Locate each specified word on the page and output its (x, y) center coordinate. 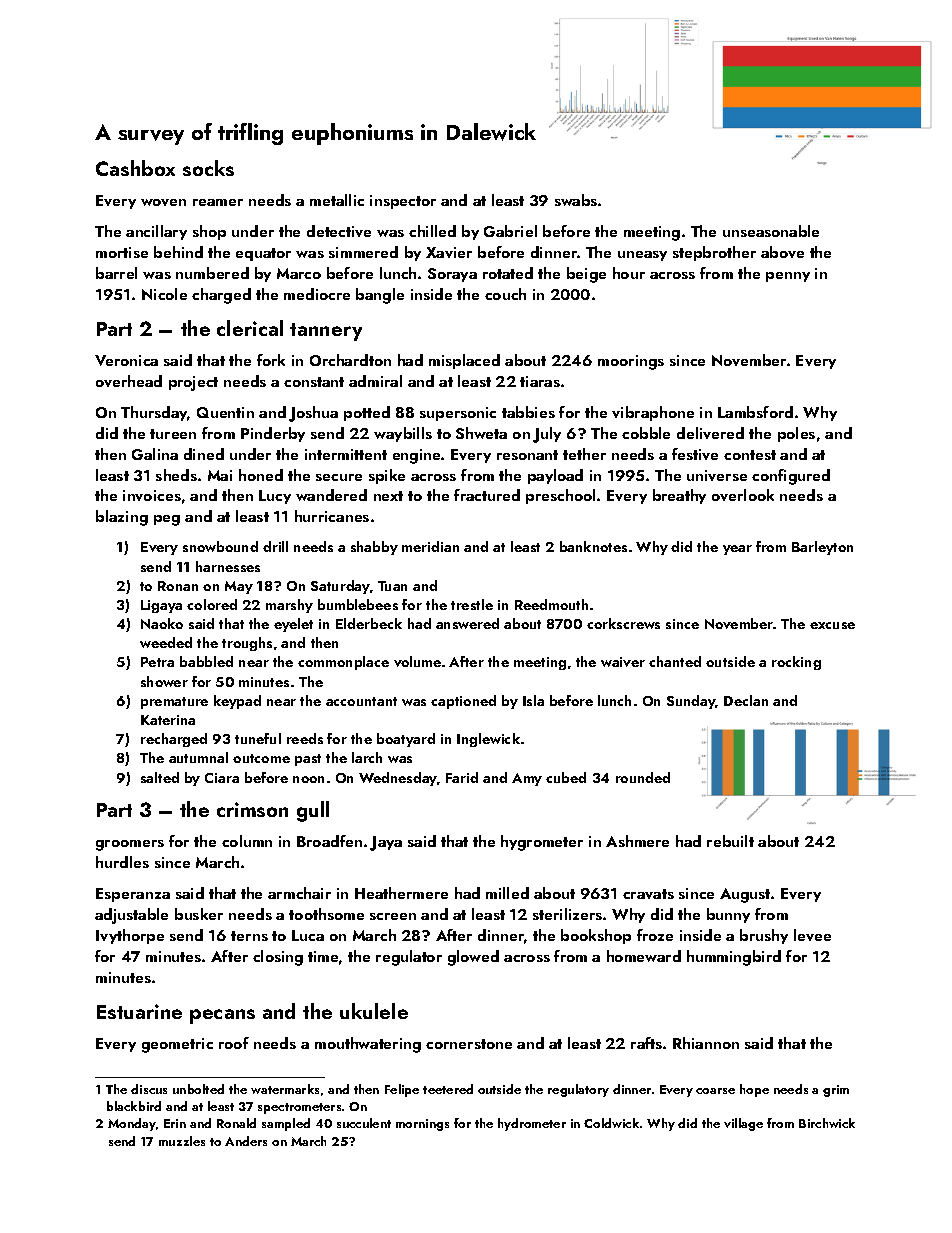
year (737, 550)
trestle (472, 604)
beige (586, 275)
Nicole (164, 294)
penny (788, 277)
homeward (644, 956)
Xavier (449, 252)
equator (263, 254)
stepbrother (714, 253)
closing (278, 958)
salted (160, 777)
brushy (764, 936)
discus (149, 1089)
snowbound (220, 546)
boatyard (406, 740)
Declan (746, 700)
